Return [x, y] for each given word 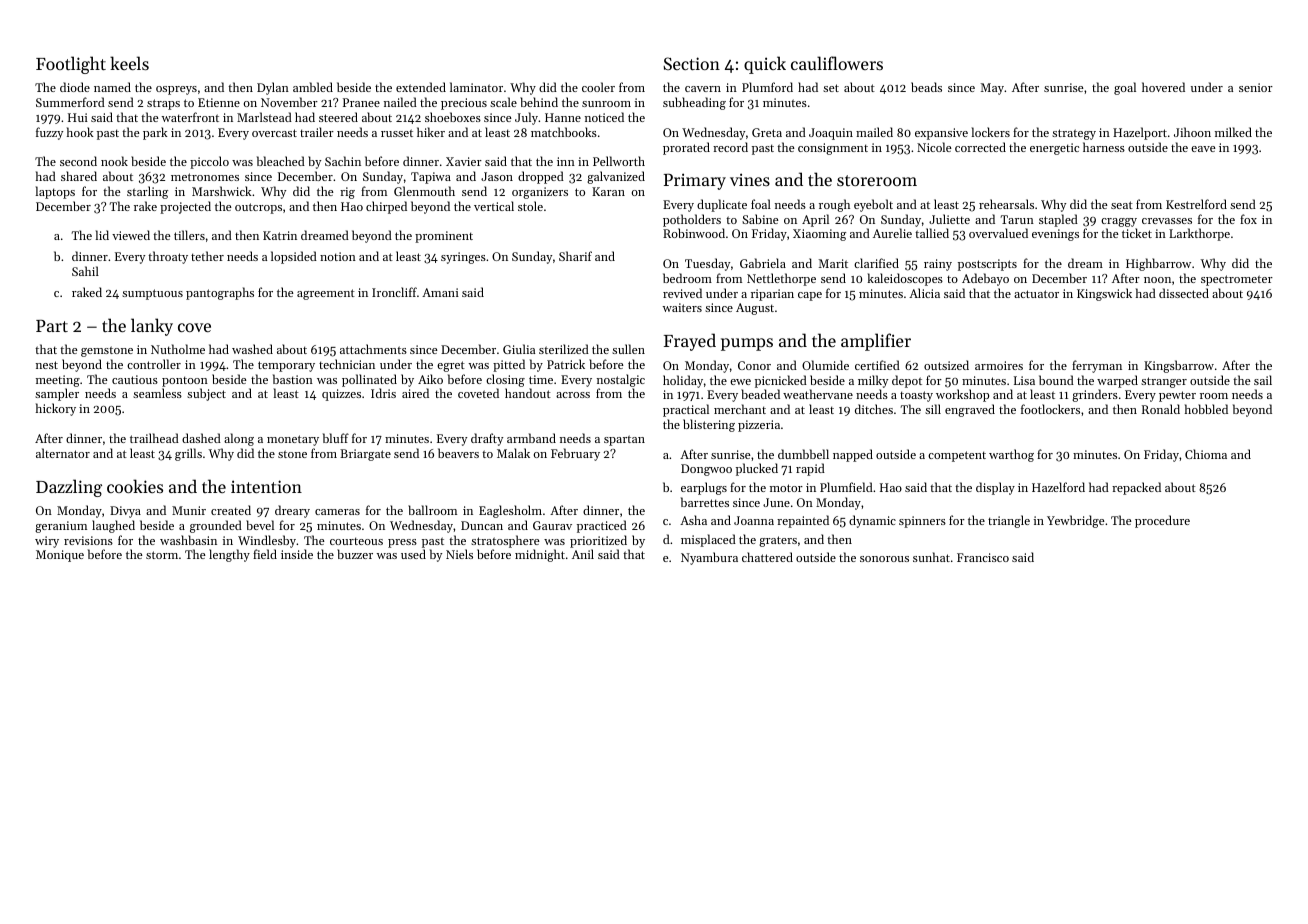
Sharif [575, 256]
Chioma [1206, 454]
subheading [694, 103]
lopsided [294, 257]
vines [750, 179]
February [575, 454]
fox [1248, 219]
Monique [60, 556]
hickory [56, 409]
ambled [313, 87]
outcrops [258, 208]
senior [1256, 87]
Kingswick [1104, 294]
